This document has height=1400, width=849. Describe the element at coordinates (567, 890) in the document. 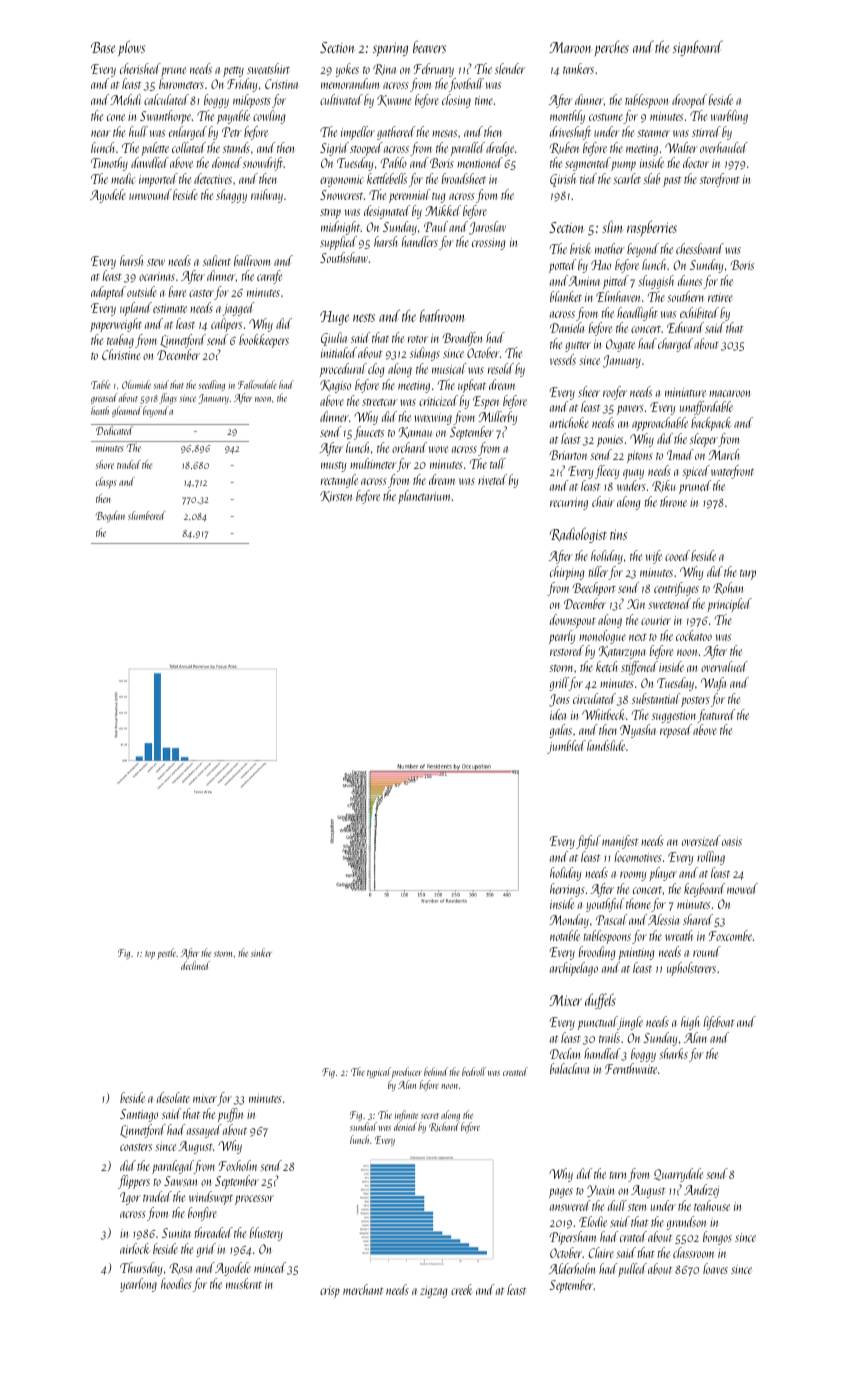

I see `herrings` at that location.
